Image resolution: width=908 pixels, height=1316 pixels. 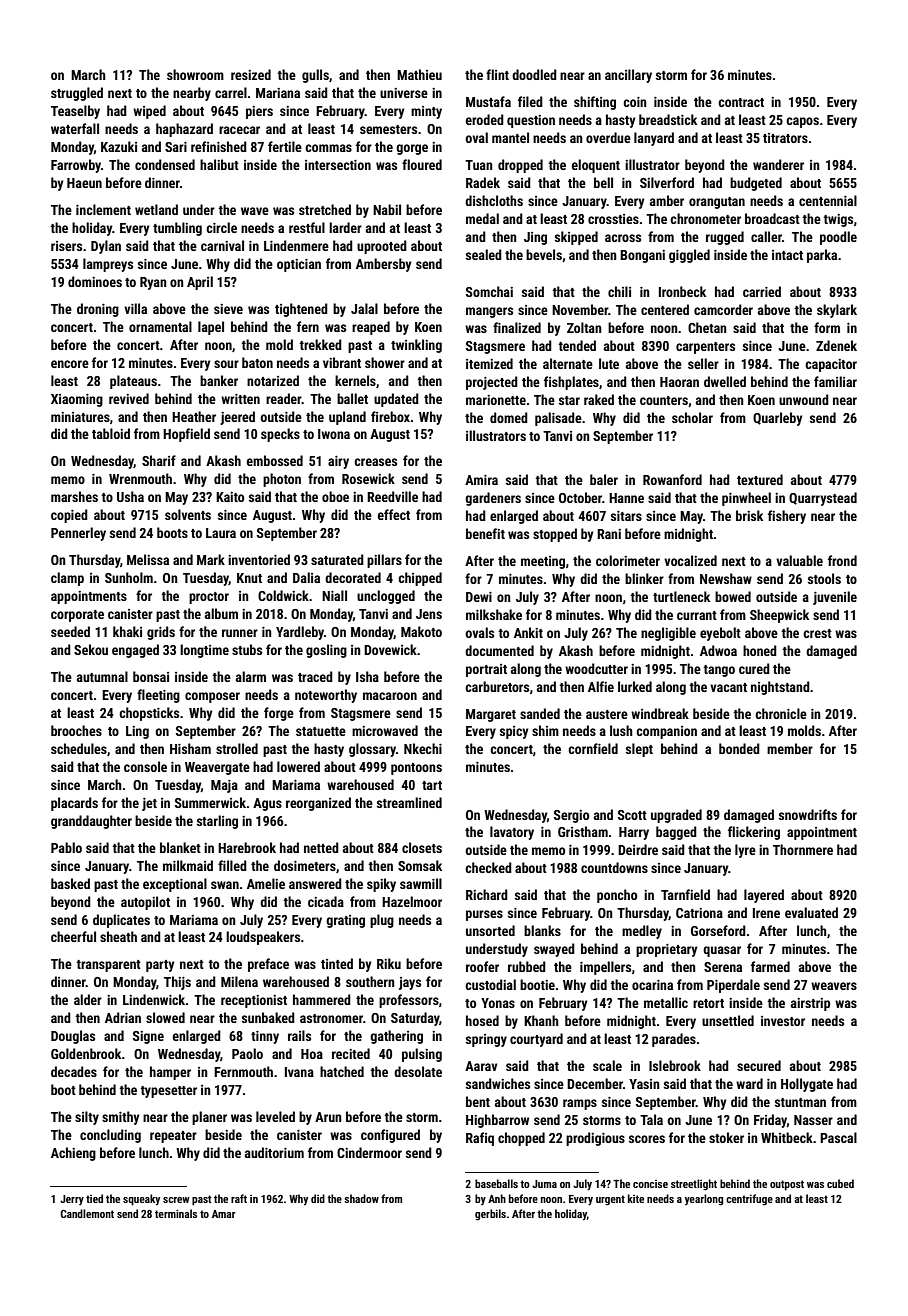 I want to click on carried, so click(x=762, y=291).
